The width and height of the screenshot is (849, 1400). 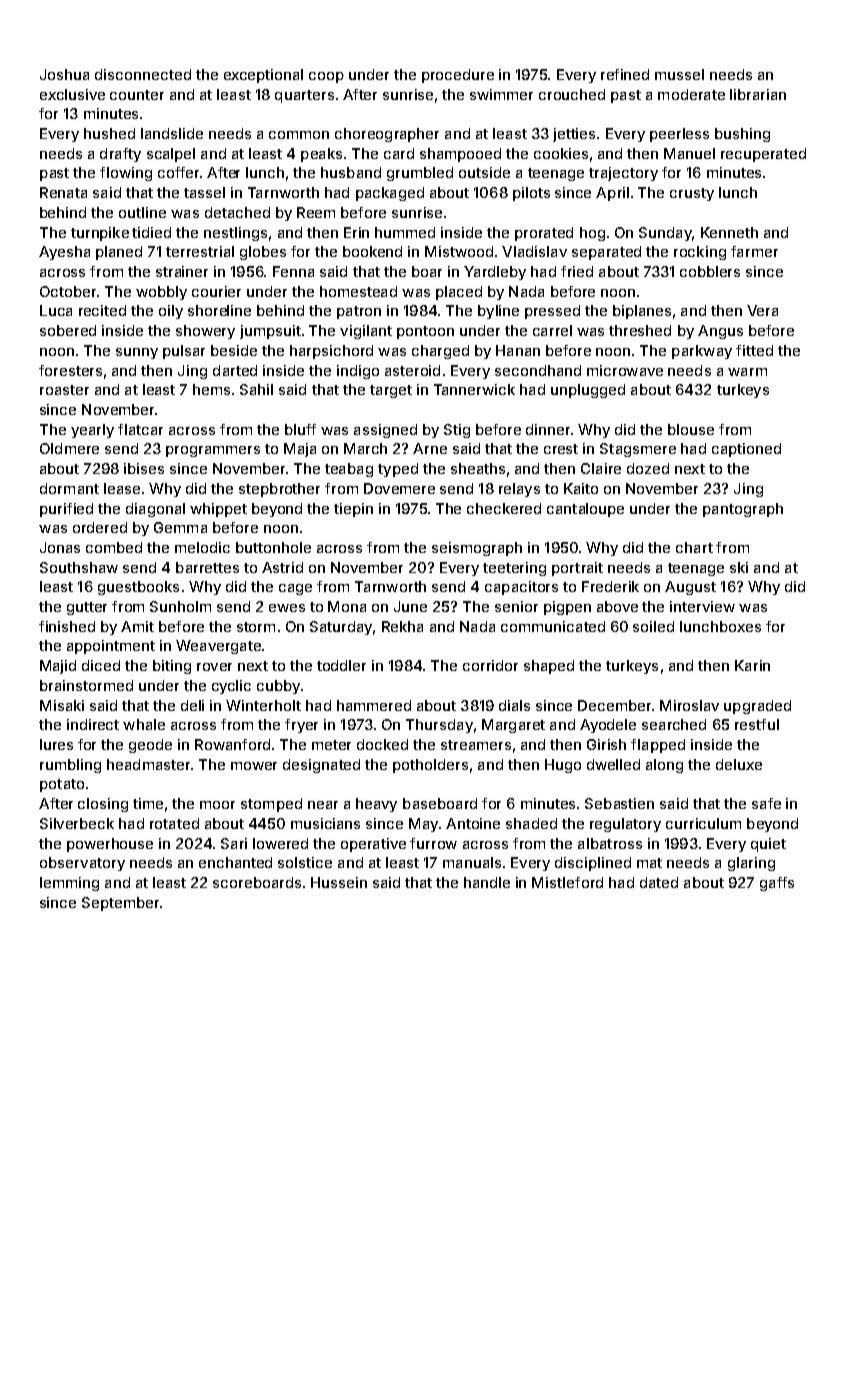 What do you see at coordinates (339, 882) in the screenshot?
I see `Hussein` at bounding box center [339, 882].
